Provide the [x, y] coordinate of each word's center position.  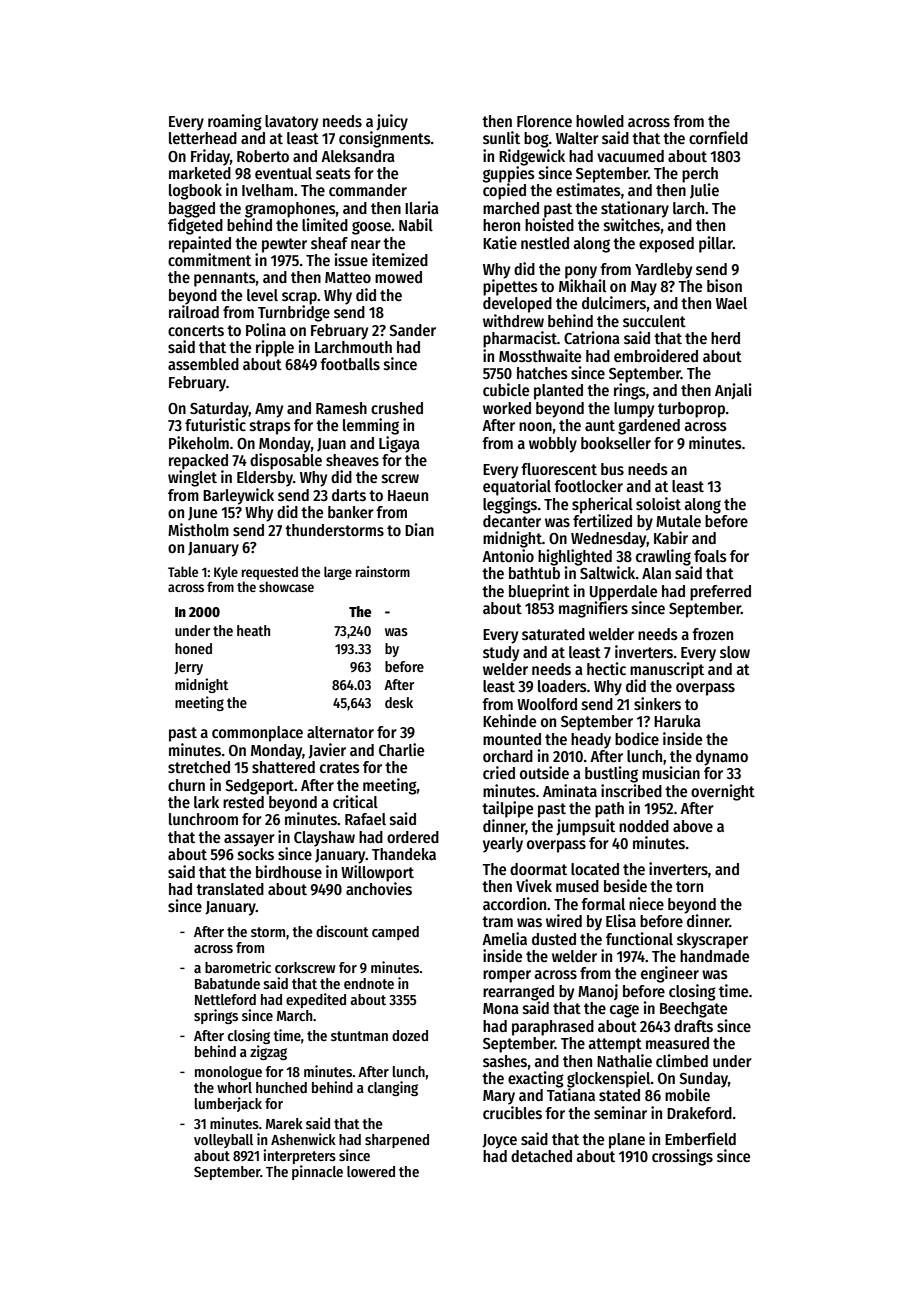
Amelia [504, 938]
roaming [235, 122]
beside [625, 885]
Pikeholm [199, 442]
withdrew [513, 320]
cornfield [718, 137]
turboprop [691, 410]
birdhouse [289, 871]
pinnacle [317, 1172]
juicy [392, 122]
